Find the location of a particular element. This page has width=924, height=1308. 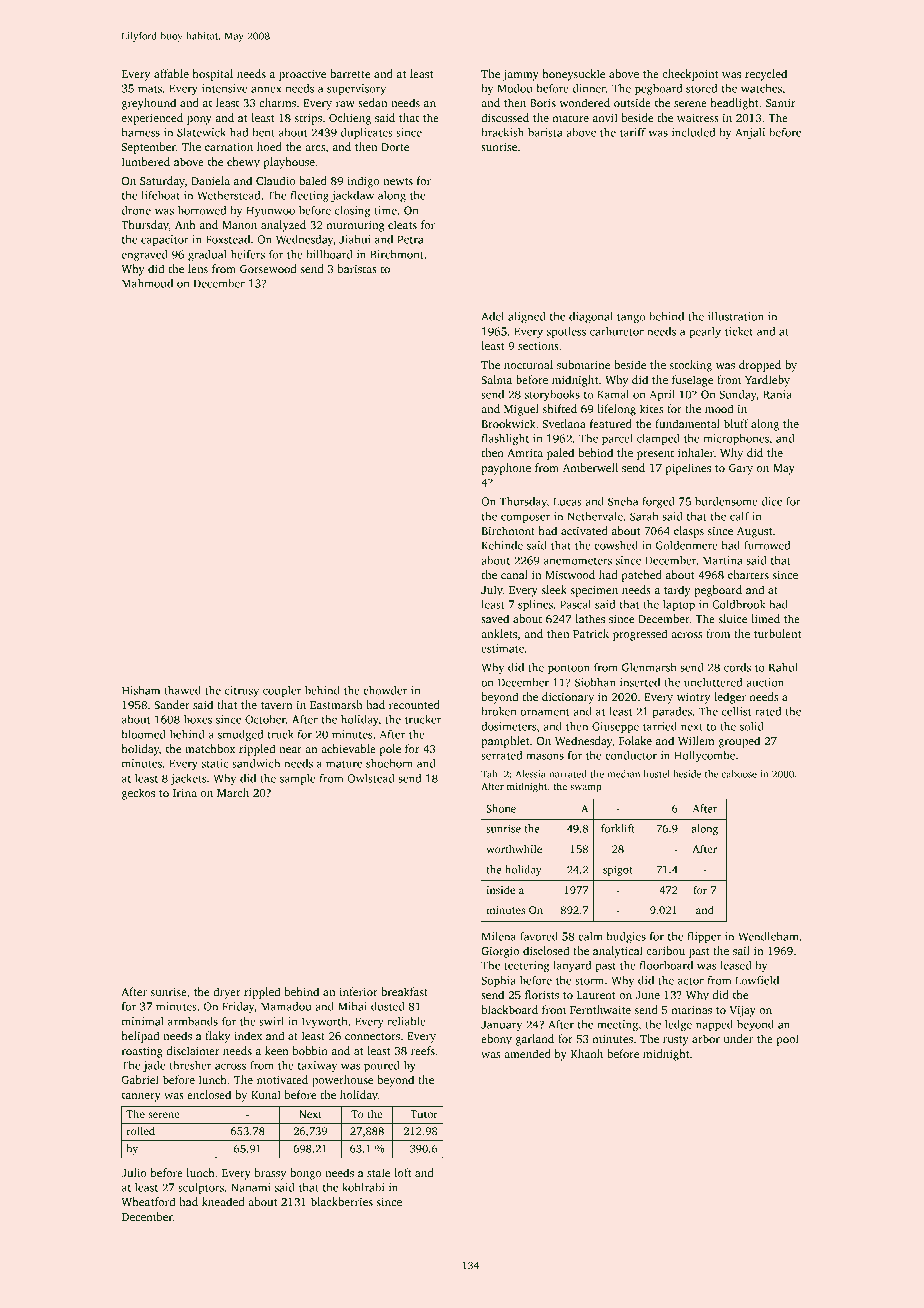

blackberries is located at coordinates (342, 1201).
